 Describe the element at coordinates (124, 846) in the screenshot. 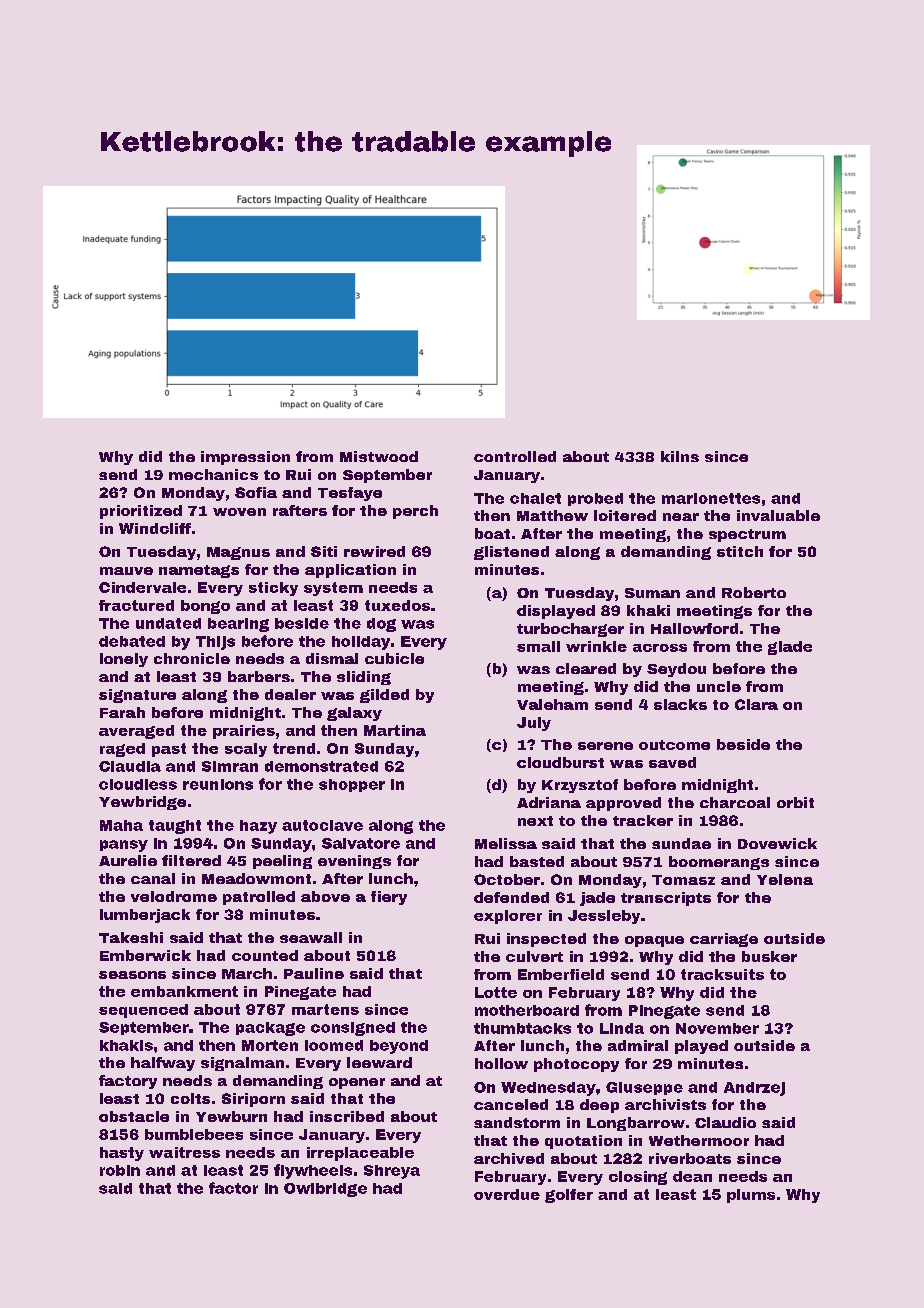

I see `pansy` at that location.
